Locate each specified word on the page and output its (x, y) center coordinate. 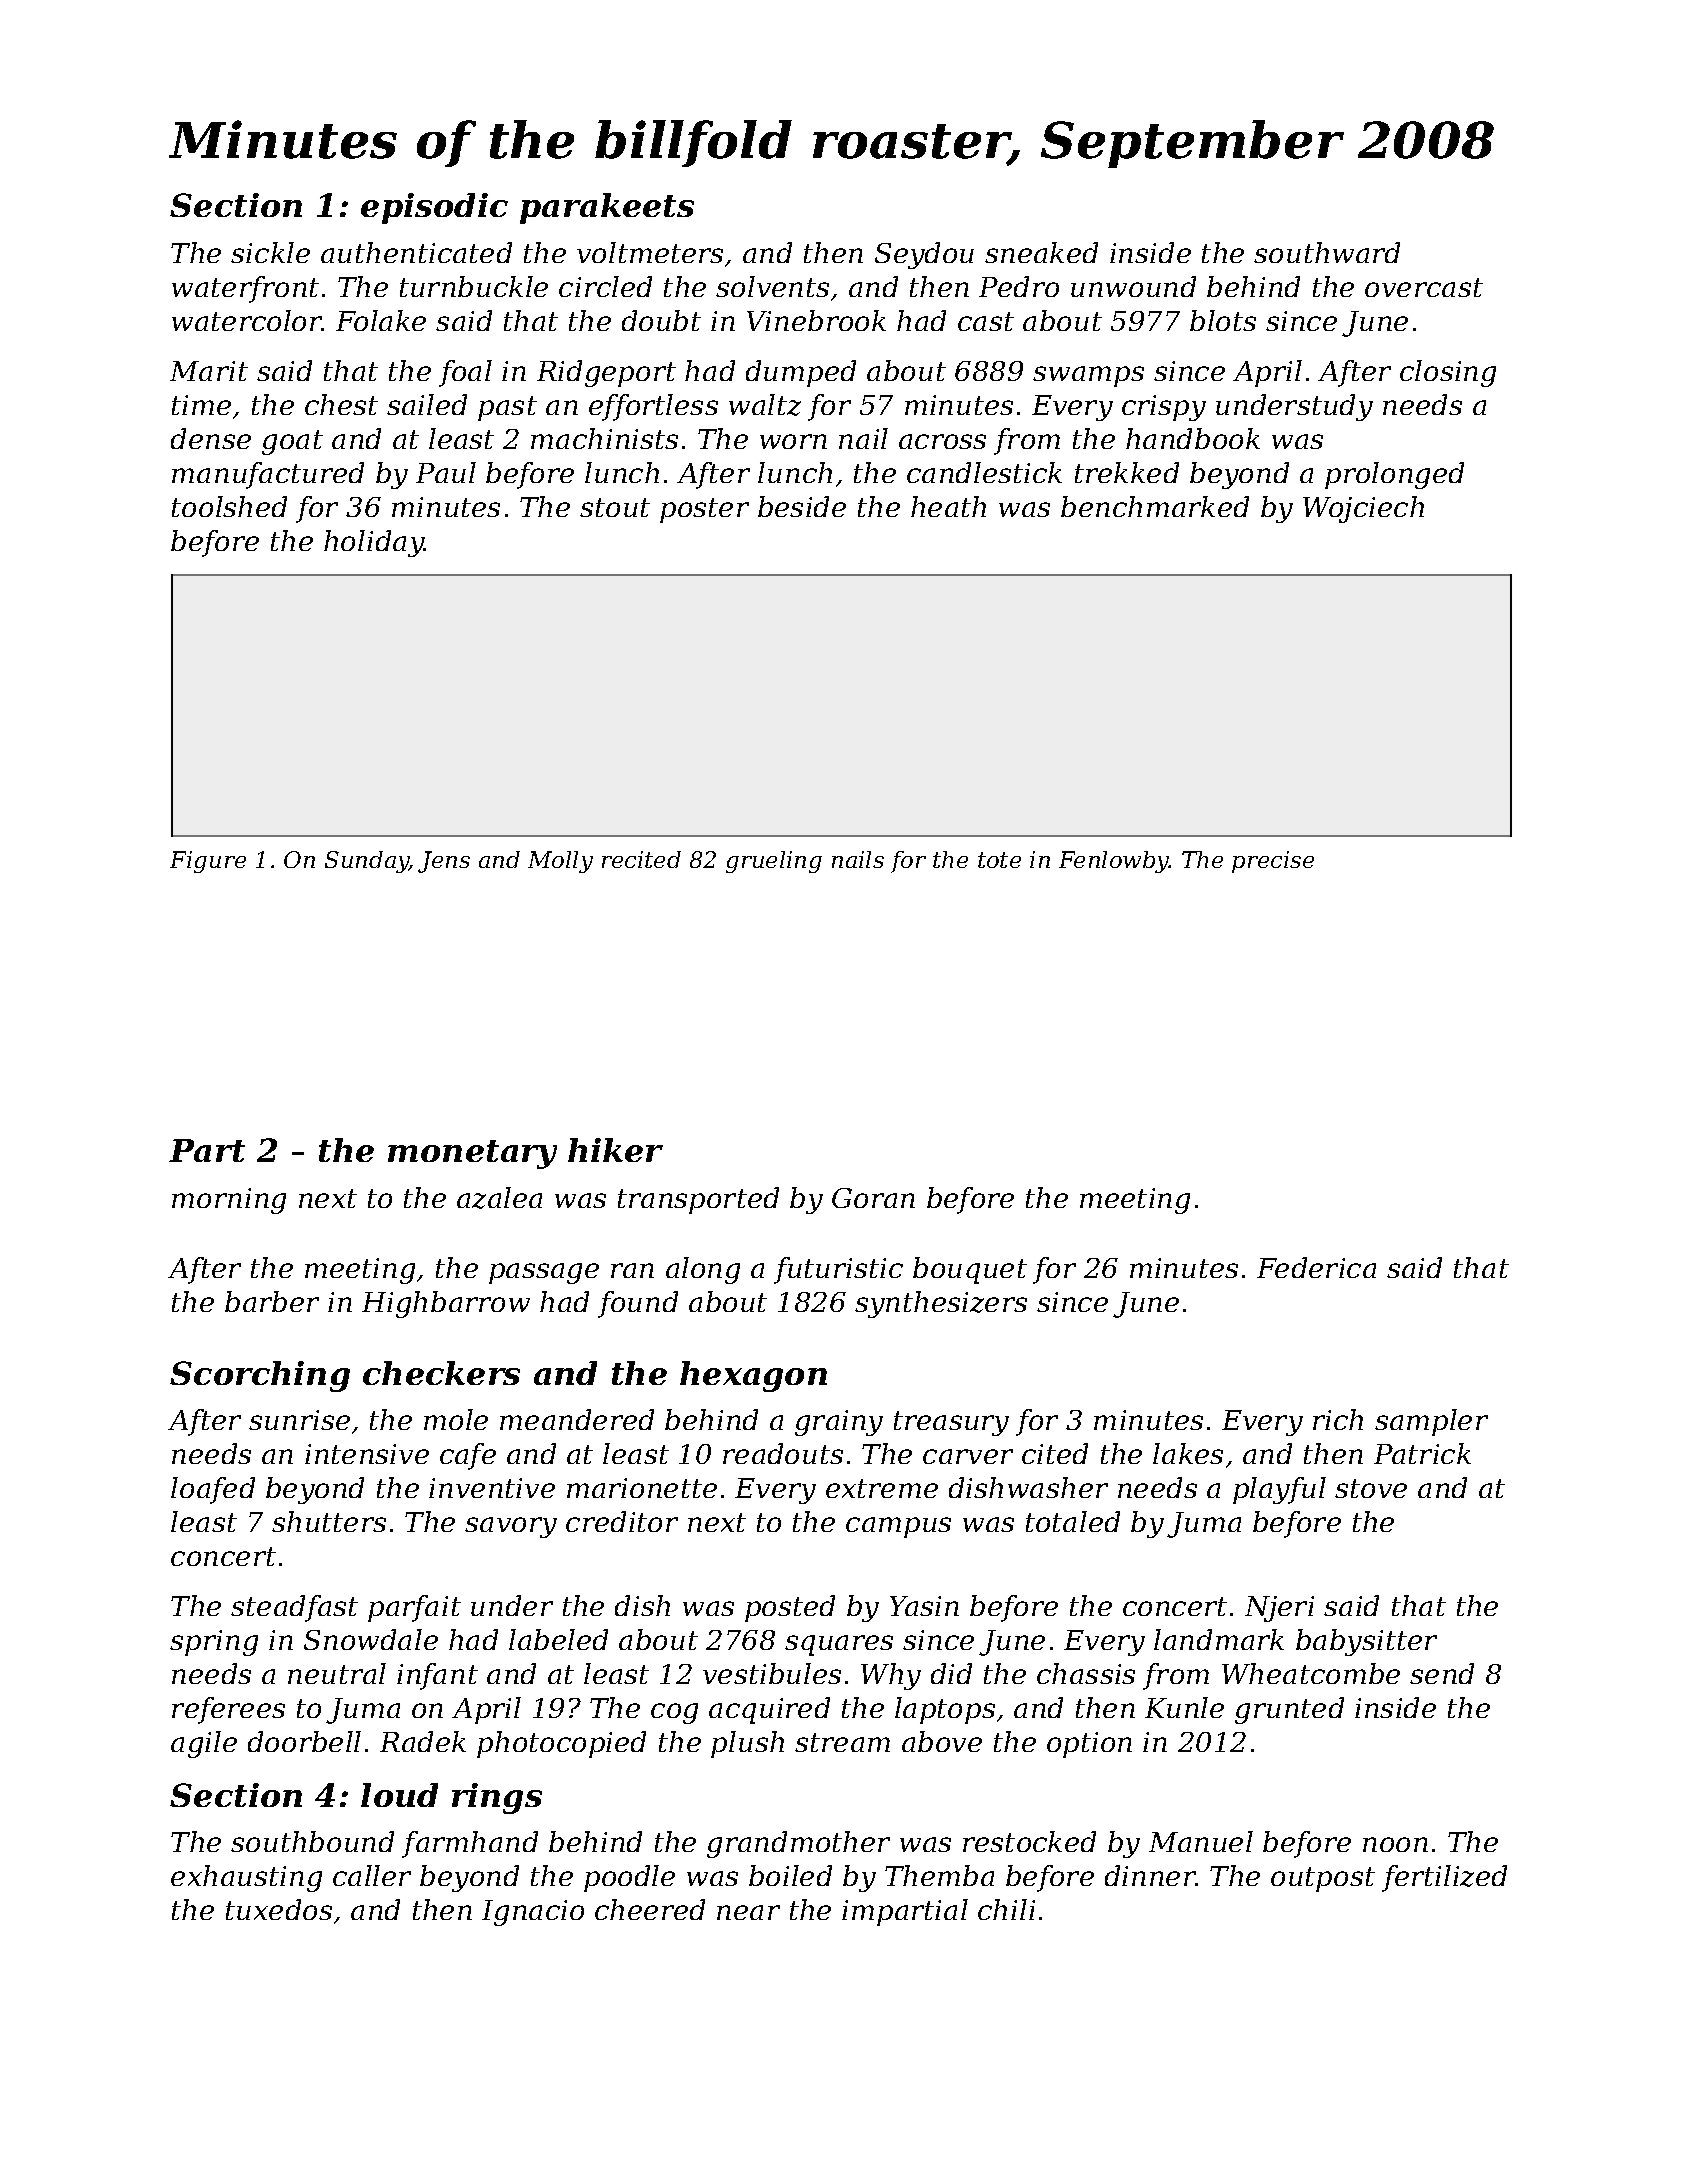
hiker (615, 1150)
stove (1371, 1488)
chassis (1086, 1673)
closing (1448, 373)
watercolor (247, 320)
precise (1273, 862)
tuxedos (279, 1909)
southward (1327, 252)
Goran (873, 1198)
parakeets (607, 208)
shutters (329, 1521)
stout (615, 507)
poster (704, 510)
